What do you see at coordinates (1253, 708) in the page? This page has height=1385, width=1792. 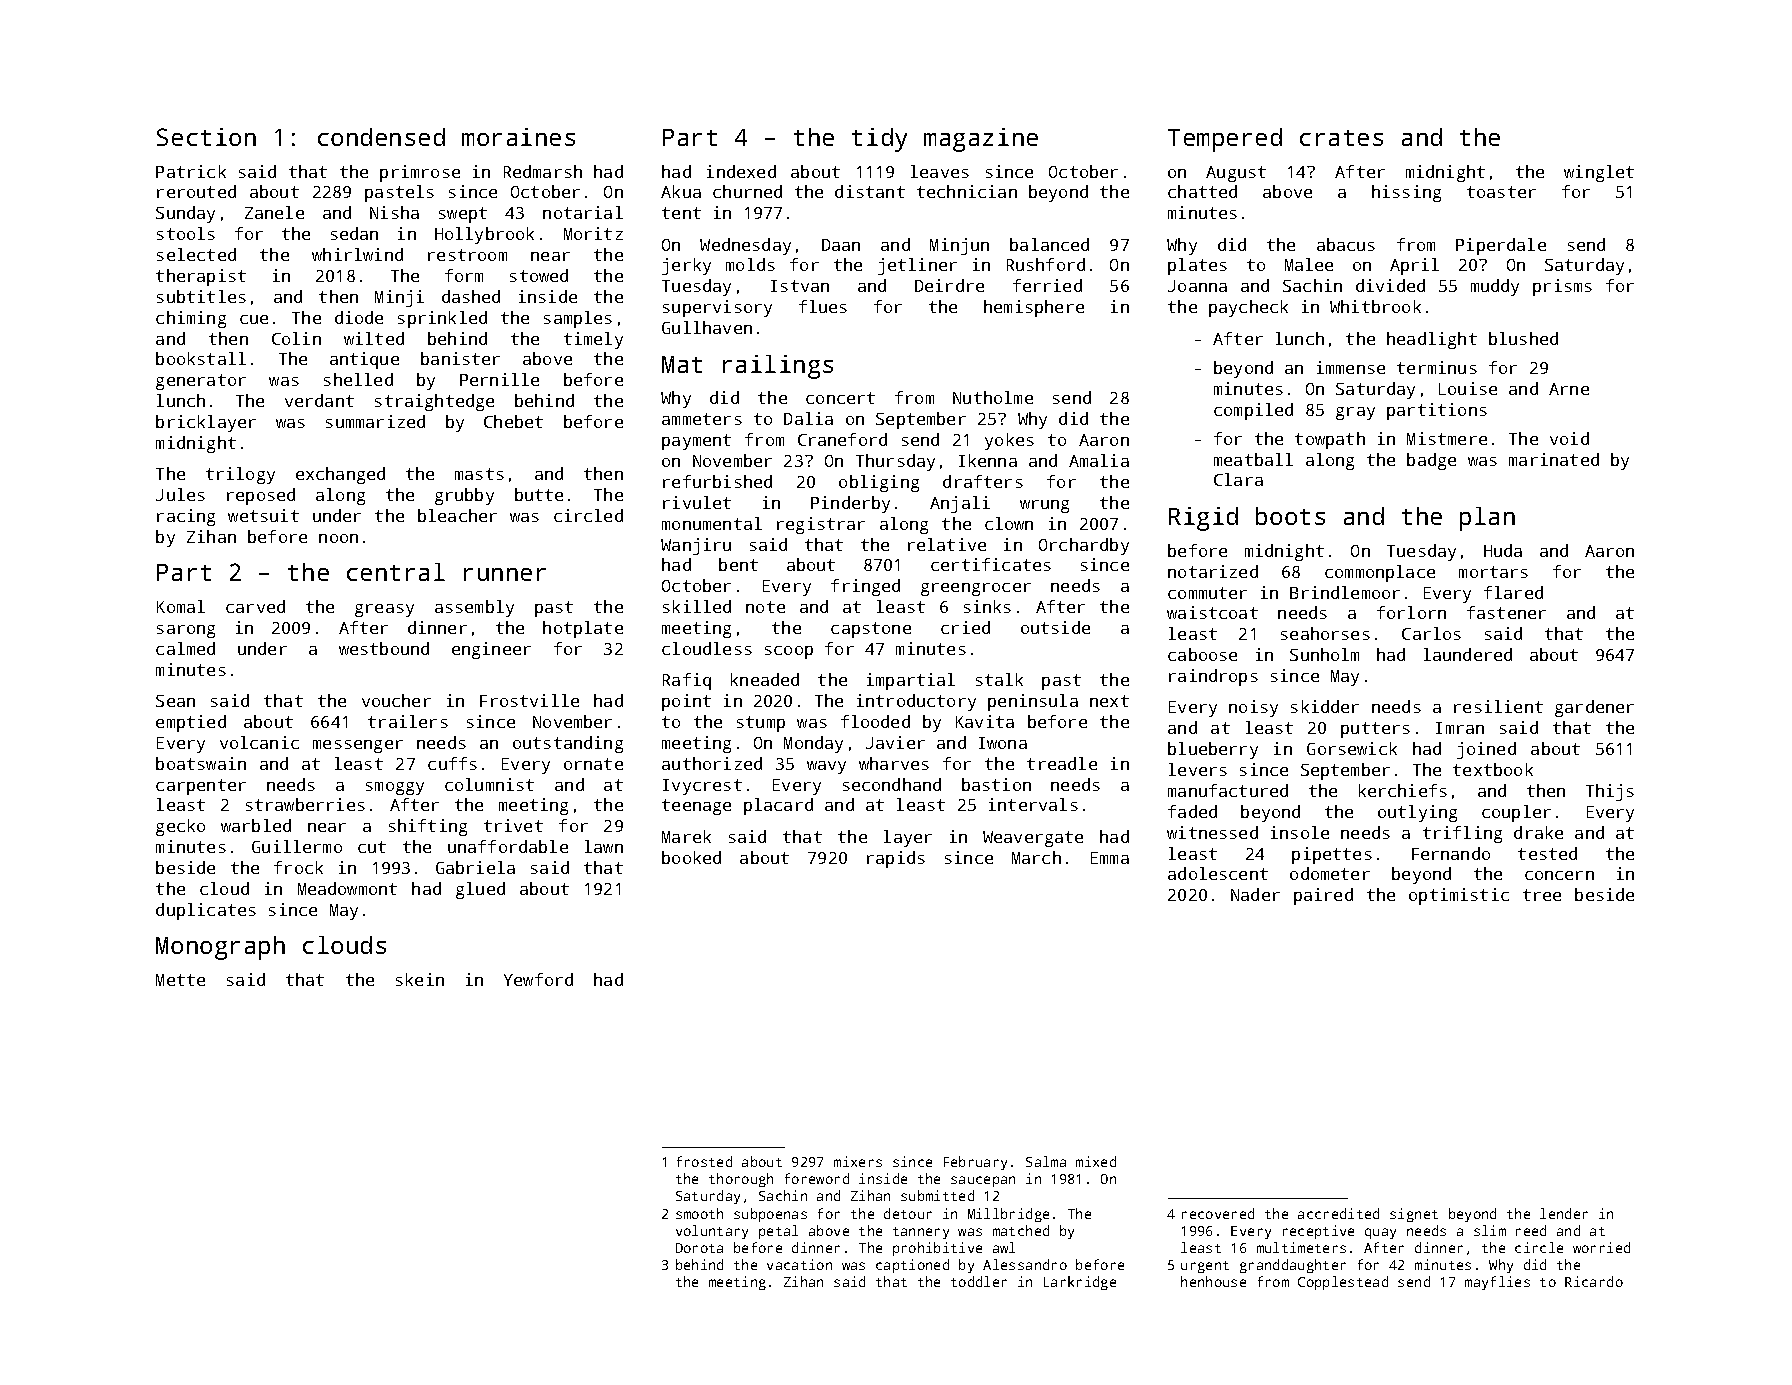 I see `noisy` at bounding box center [1253, 708].
